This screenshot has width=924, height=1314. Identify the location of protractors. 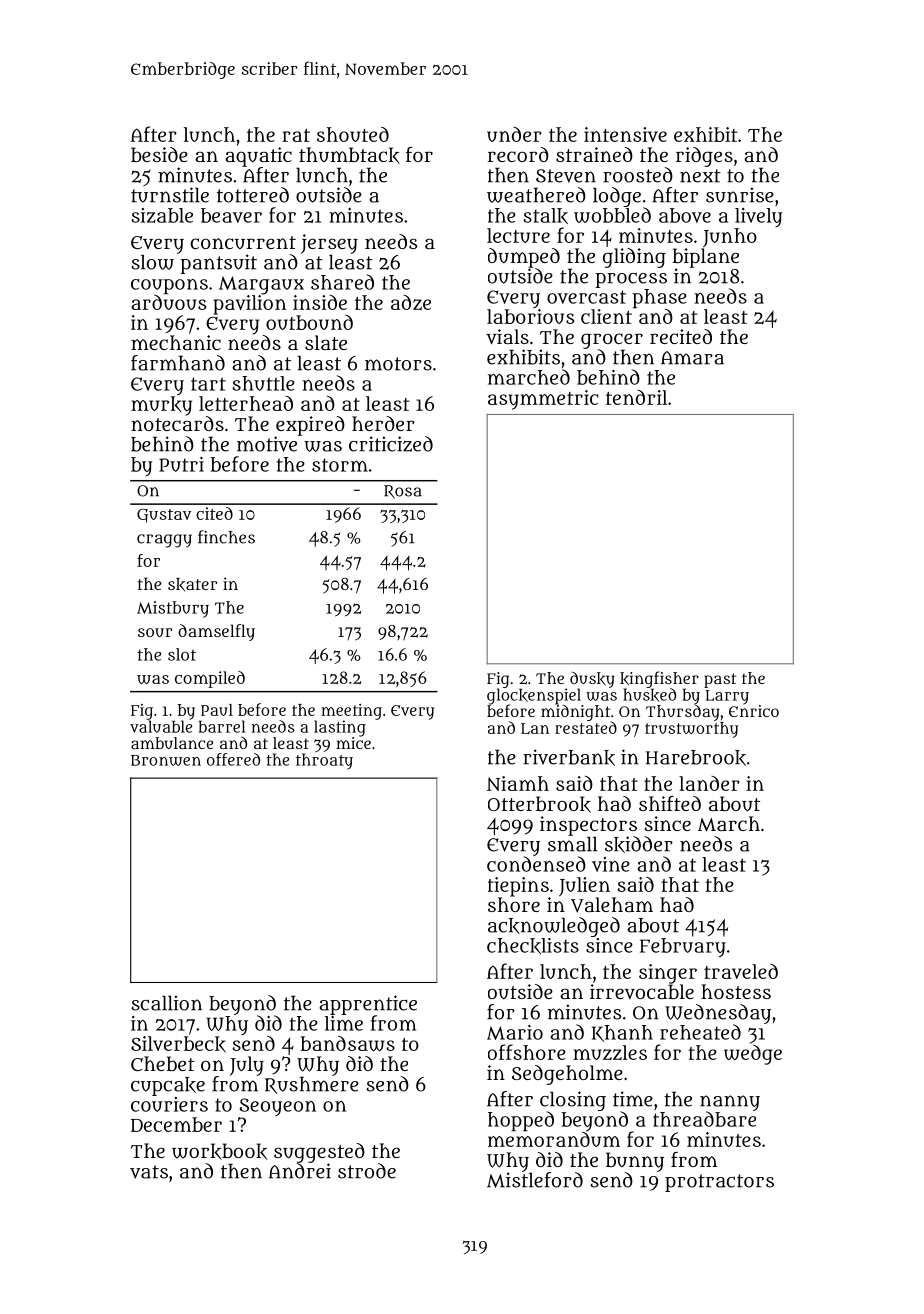
(719, 1183).
